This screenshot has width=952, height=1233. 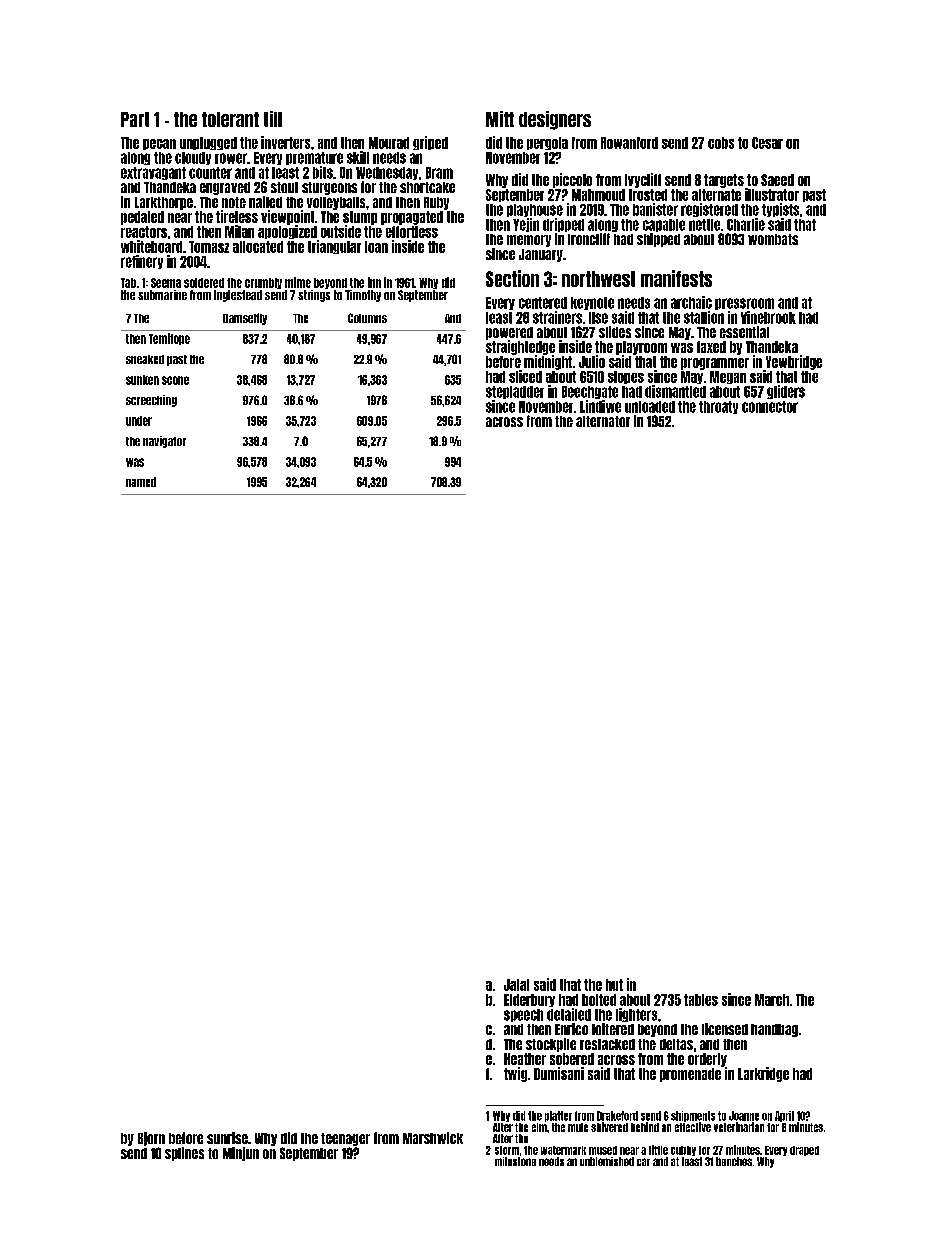 What do you see at coordinates (770, 407) in the screenshot?
I see `connector` at bounding box center [770, 407].
